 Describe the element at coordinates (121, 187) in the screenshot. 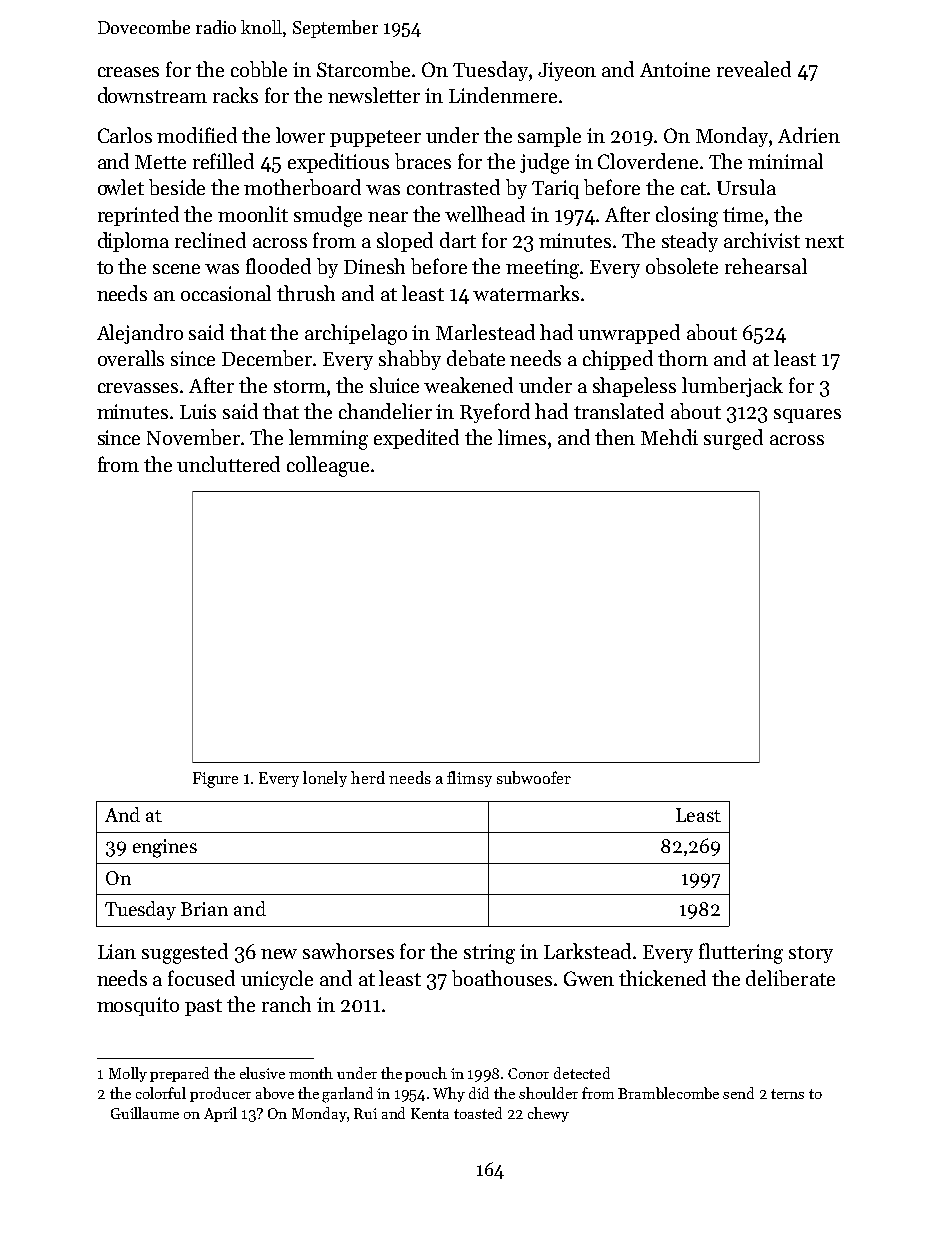

I see `owlet` at that location.
